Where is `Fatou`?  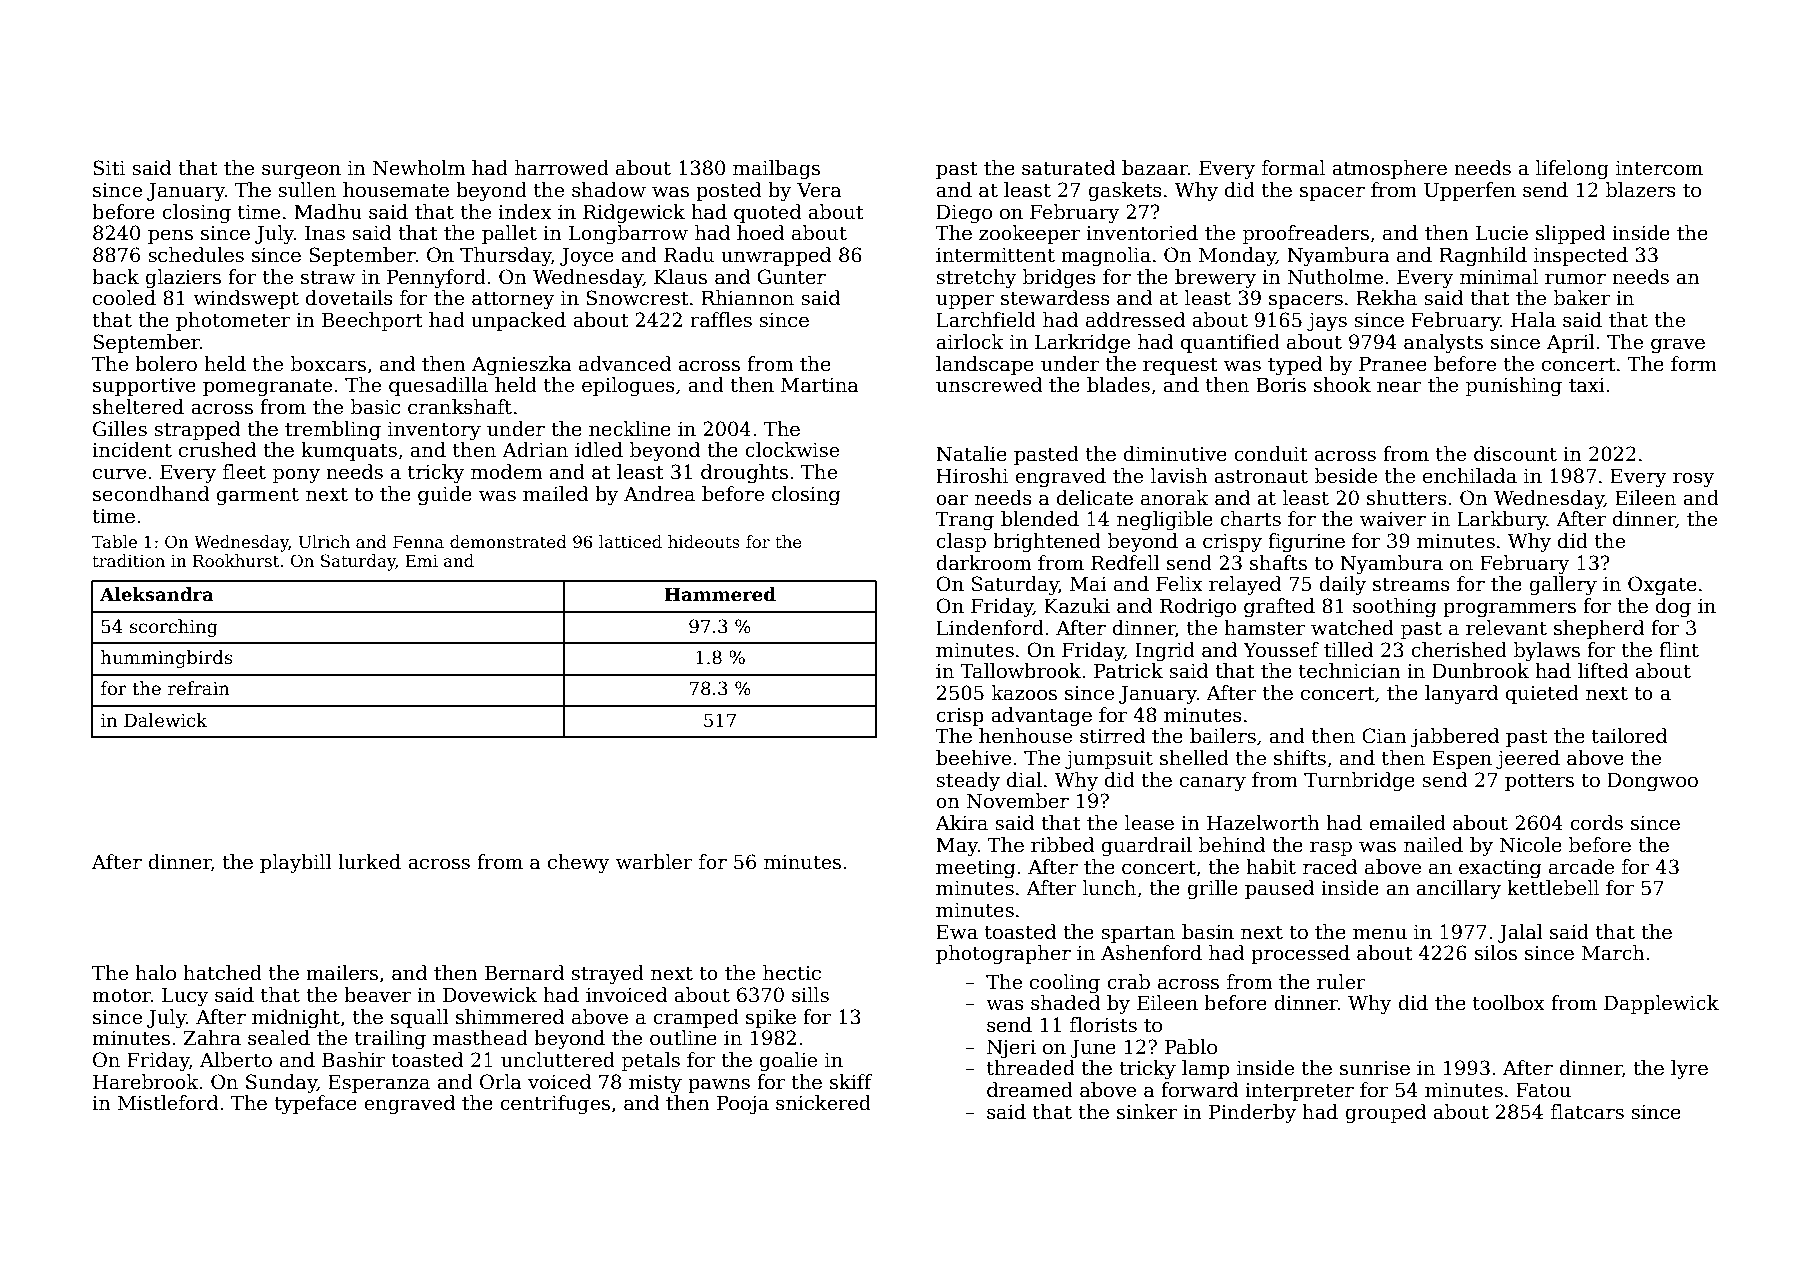 Fatou is located at coordinates (1543, 1090).
